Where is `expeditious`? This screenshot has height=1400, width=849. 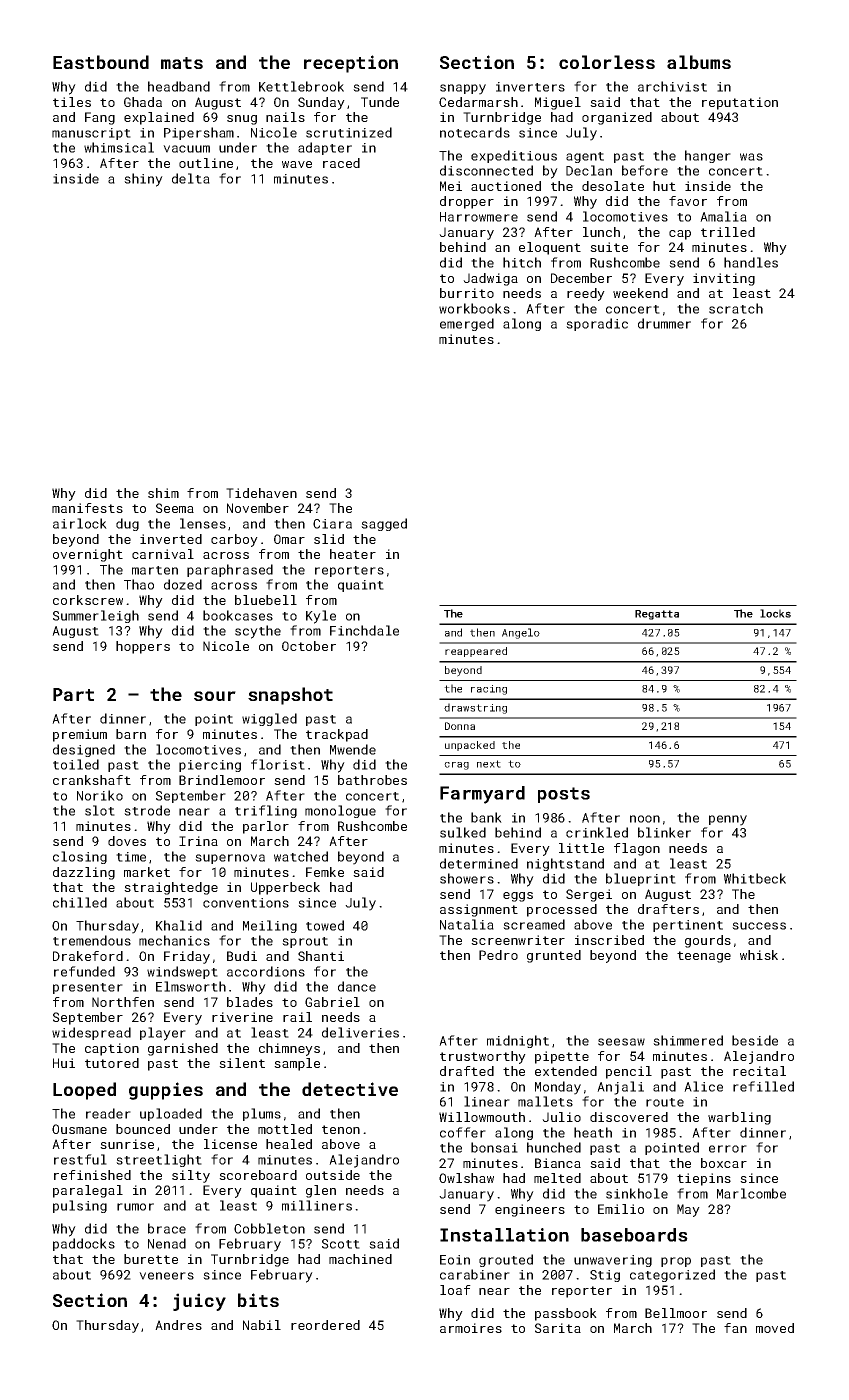 expeditious is located at coordinates (514, 156).
